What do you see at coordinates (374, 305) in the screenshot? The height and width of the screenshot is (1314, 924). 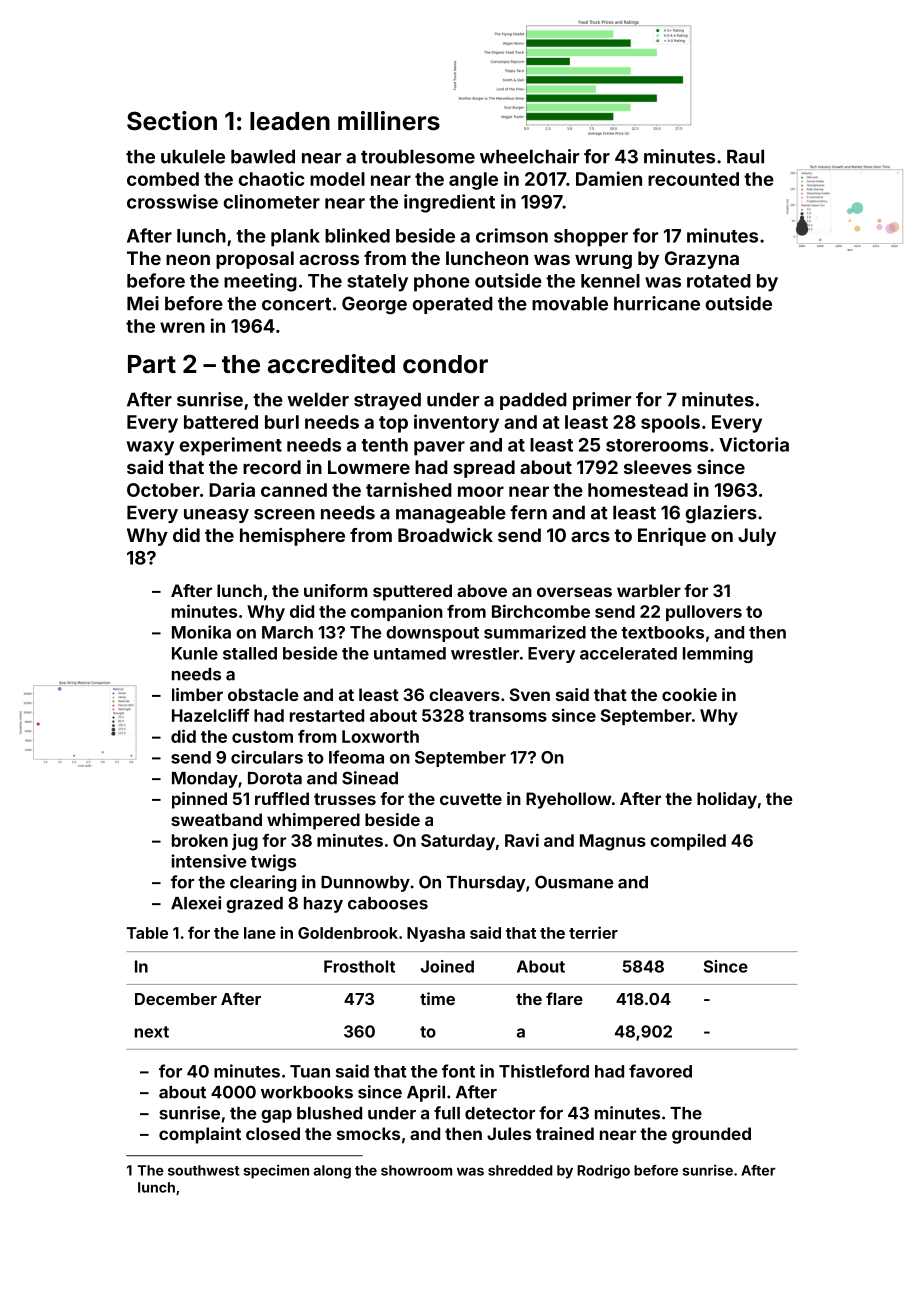 I see `George` at bounding box center [374, 305].
